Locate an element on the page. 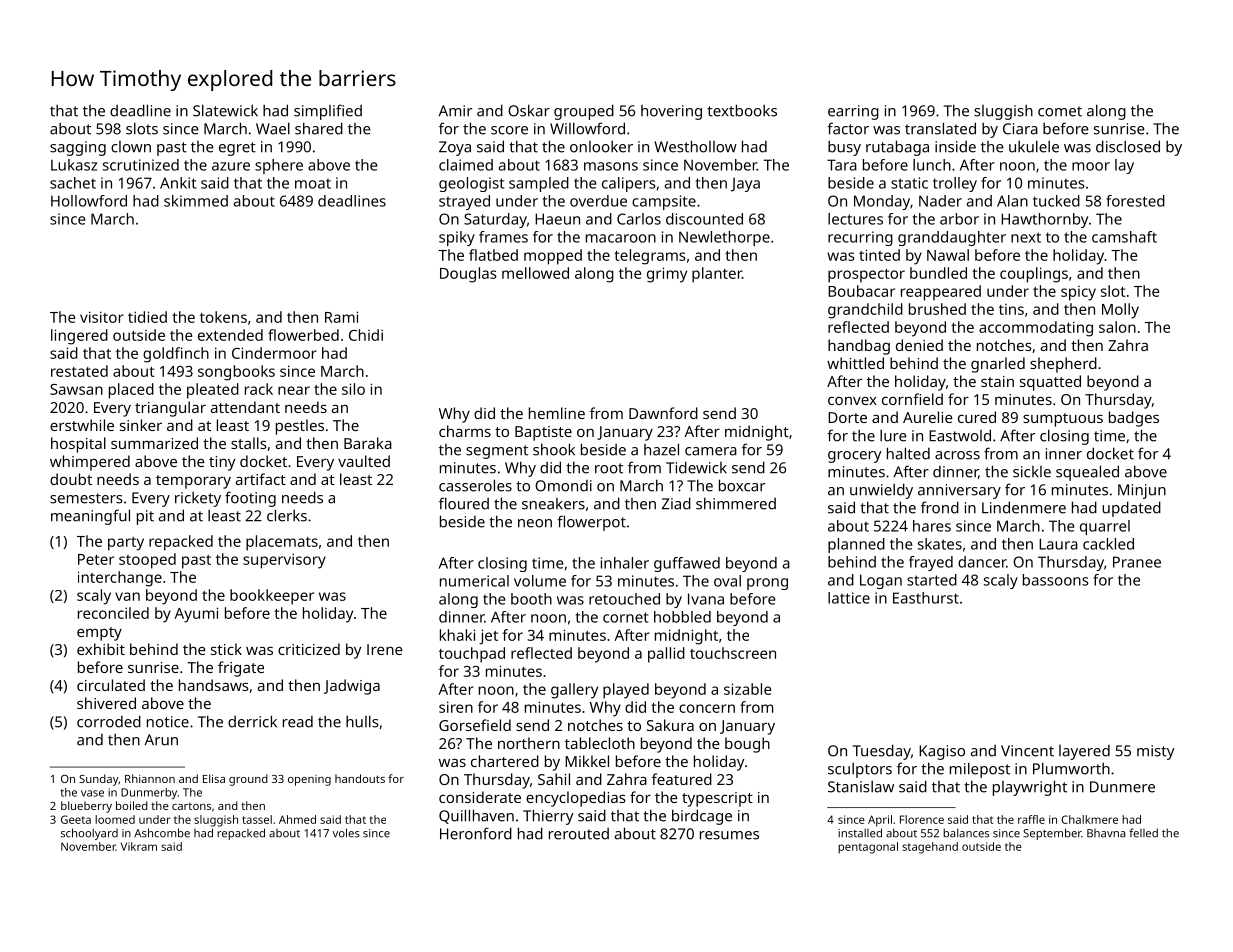 The height and width of the page is (952, 1233). schoolyard is located at coordinates (89, 834).
